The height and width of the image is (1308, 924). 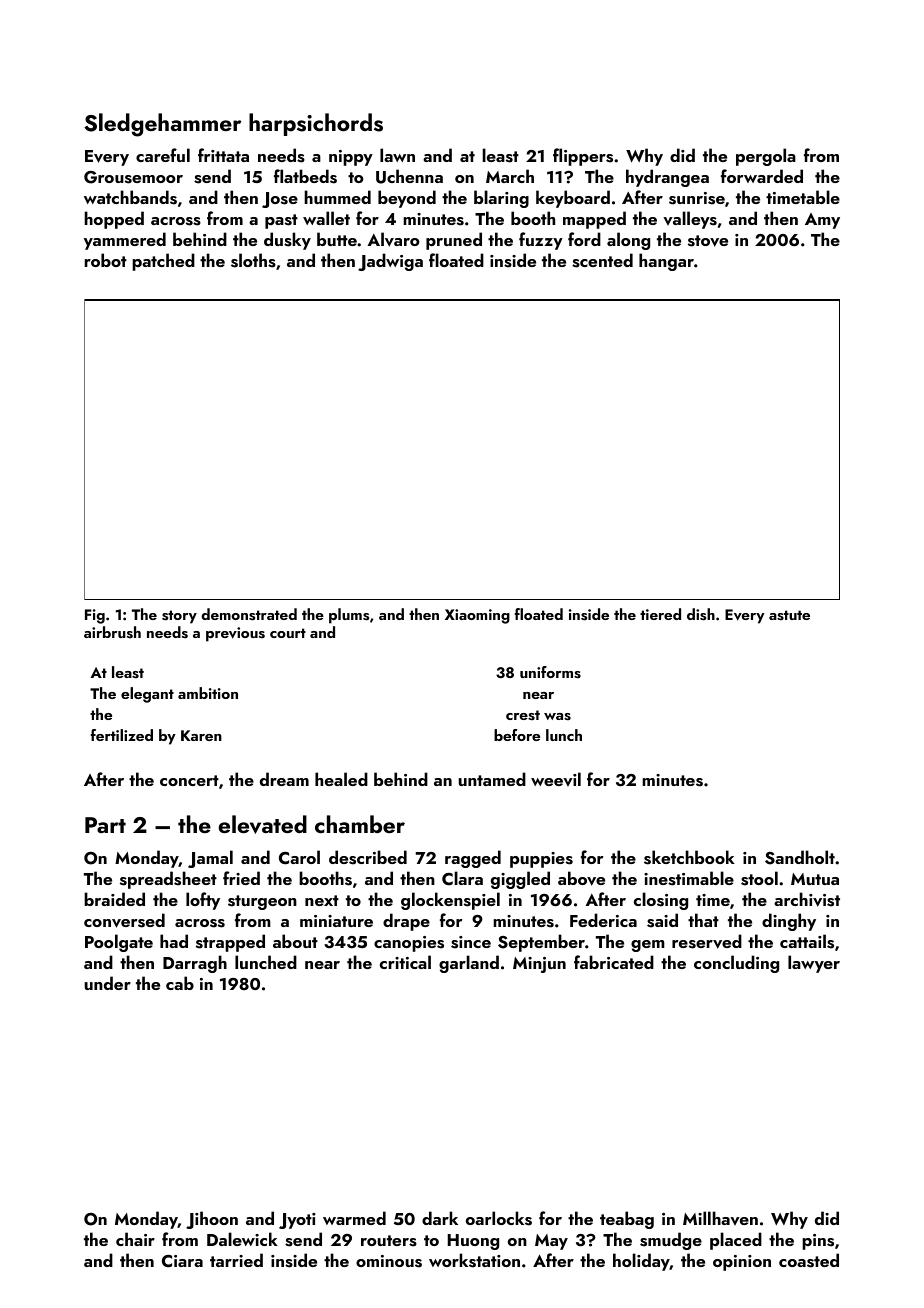 I want to click on flippers, so click(x=583, y=157).
